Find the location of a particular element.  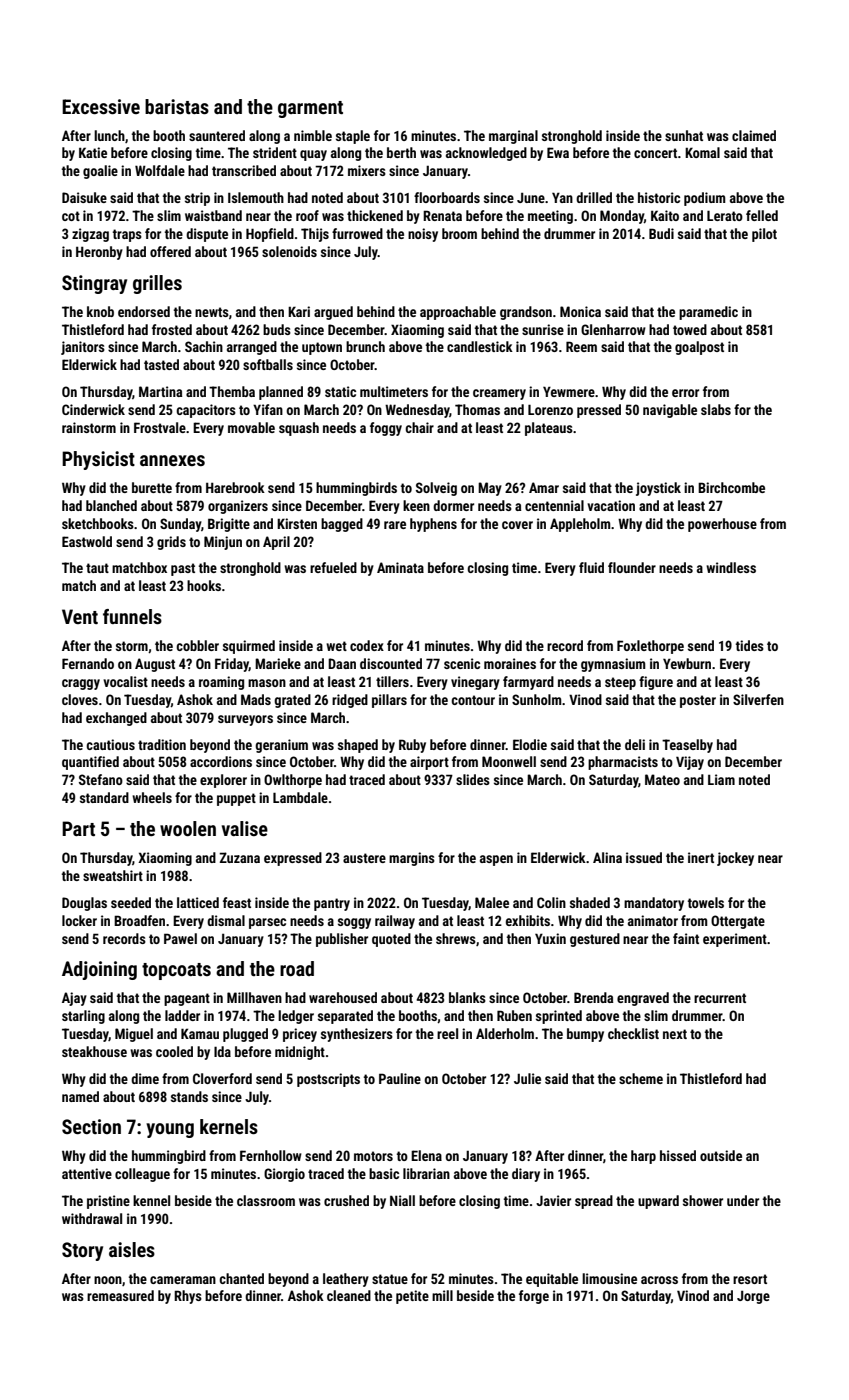

Pauline is located at coordinates (400, 1078).
